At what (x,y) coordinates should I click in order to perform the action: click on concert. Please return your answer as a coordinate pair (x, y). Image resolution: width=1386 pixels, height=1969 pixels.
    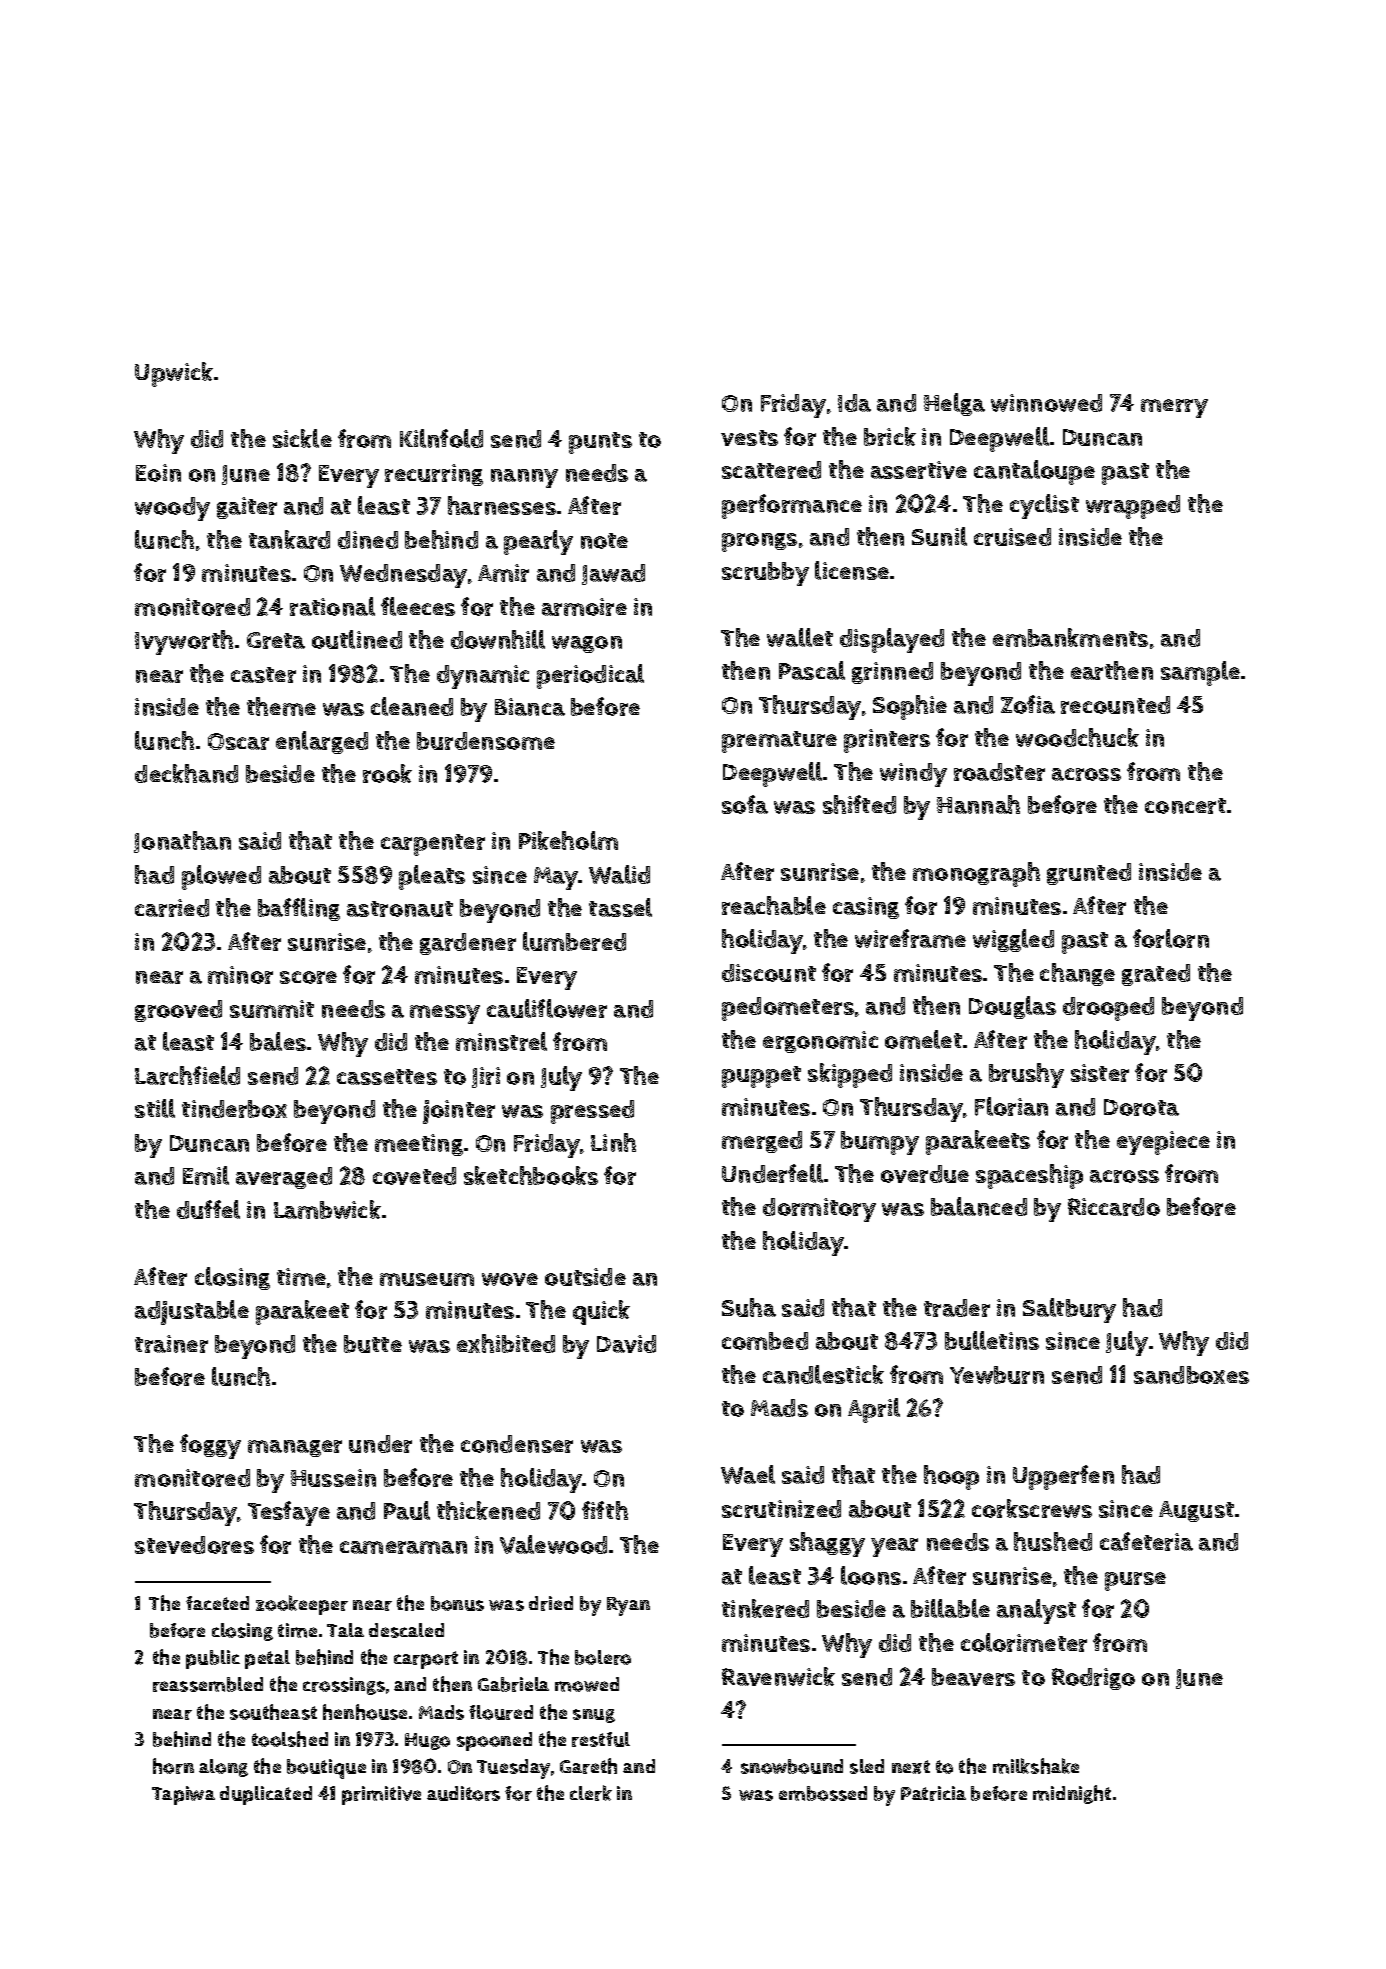
    Looking at the image, I should click on (1185, 806).
